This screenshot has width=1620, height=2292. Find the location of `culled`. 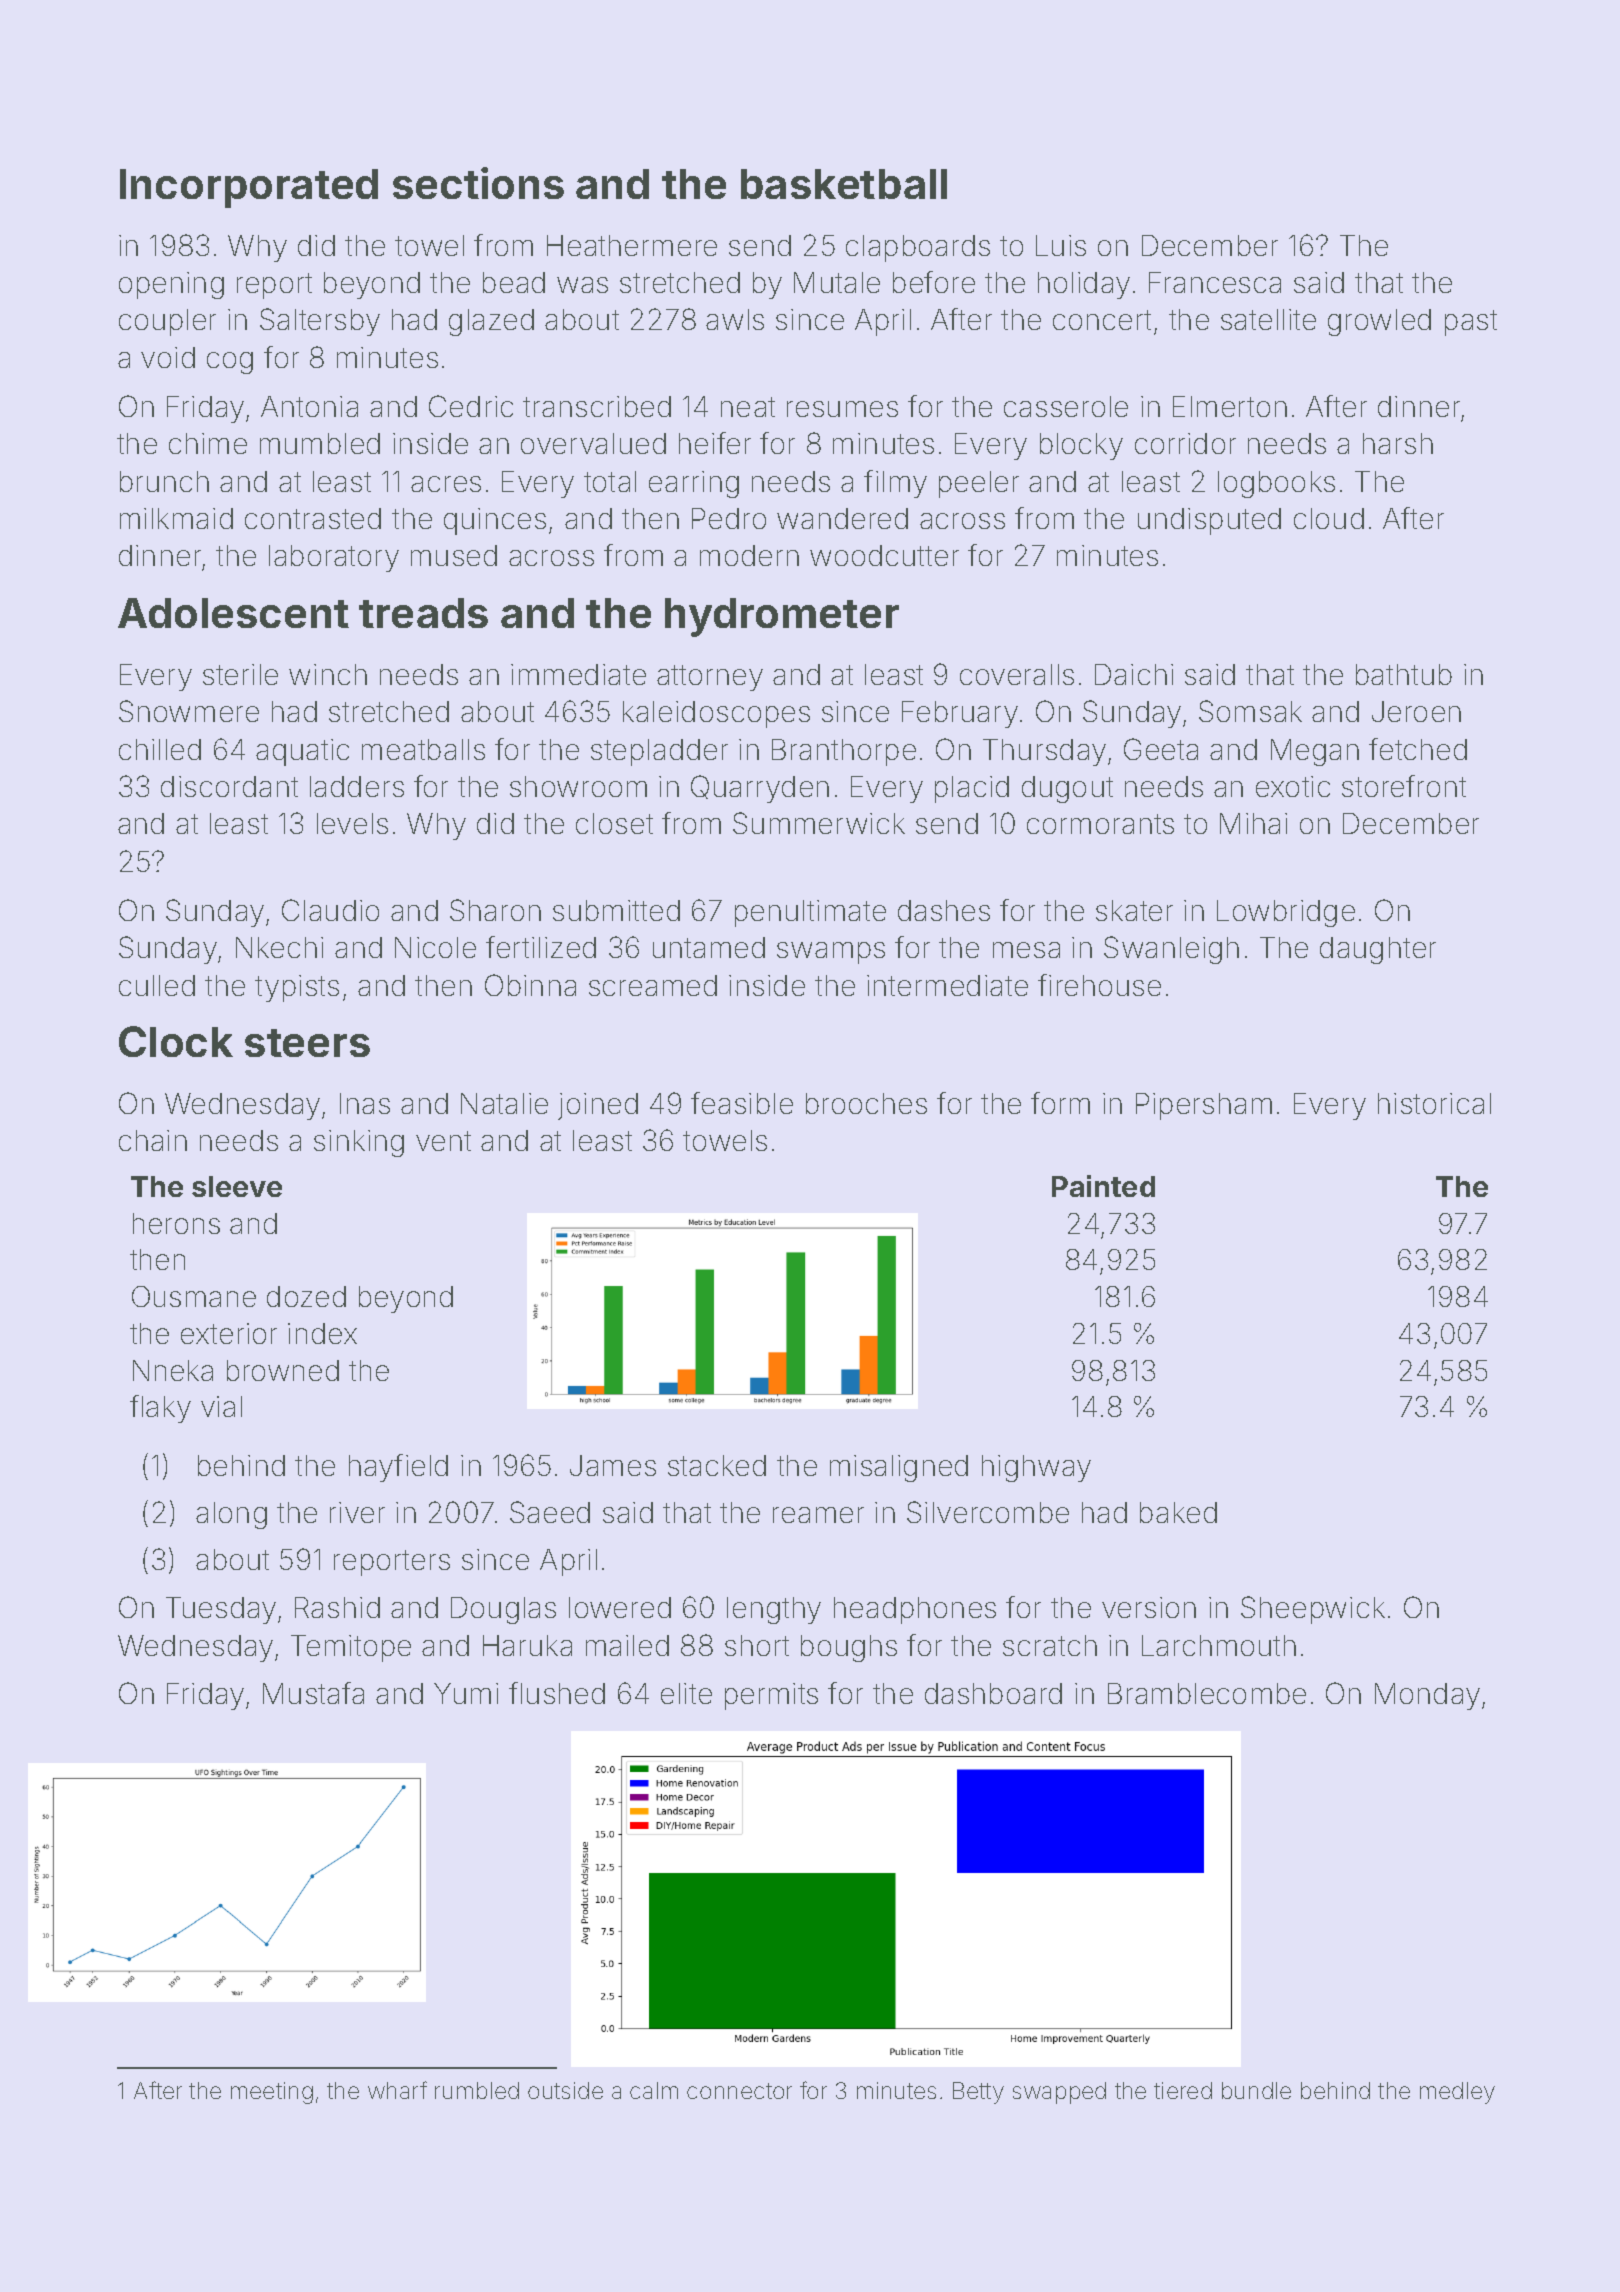

culled is located at coordinates (157, 985).
